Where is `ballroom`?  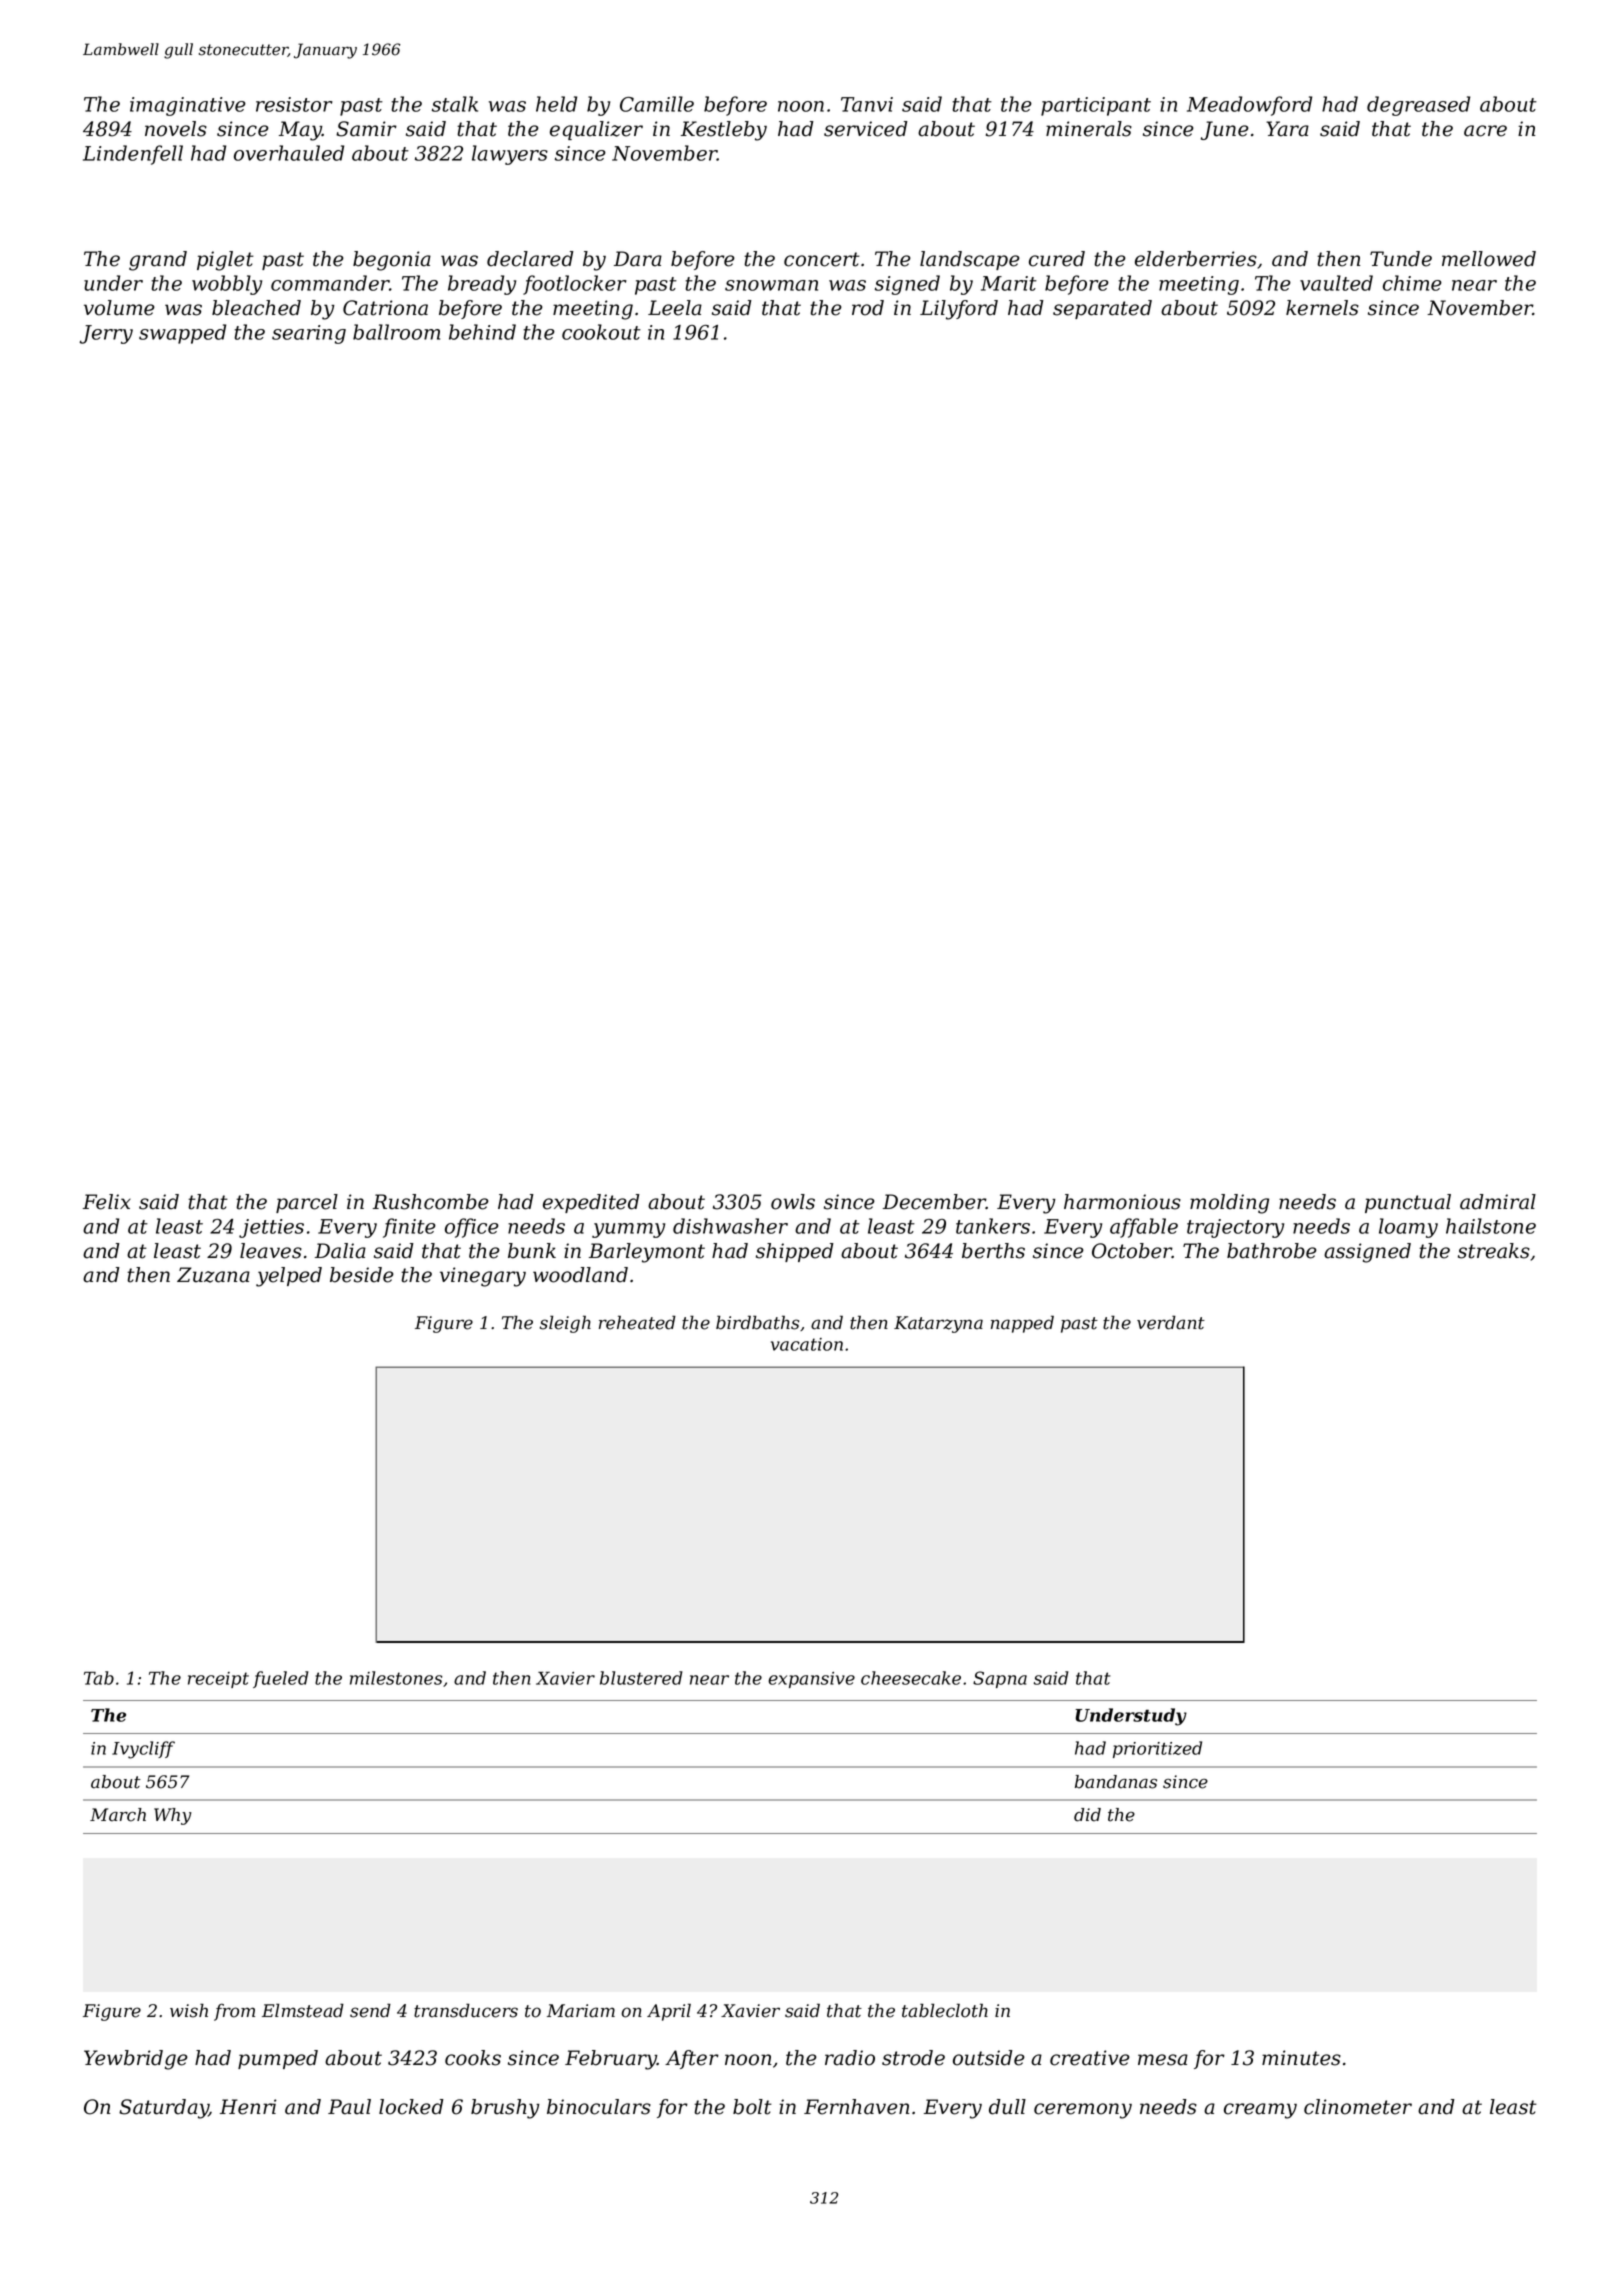 ballroom is located at coordinates (396, 332).
